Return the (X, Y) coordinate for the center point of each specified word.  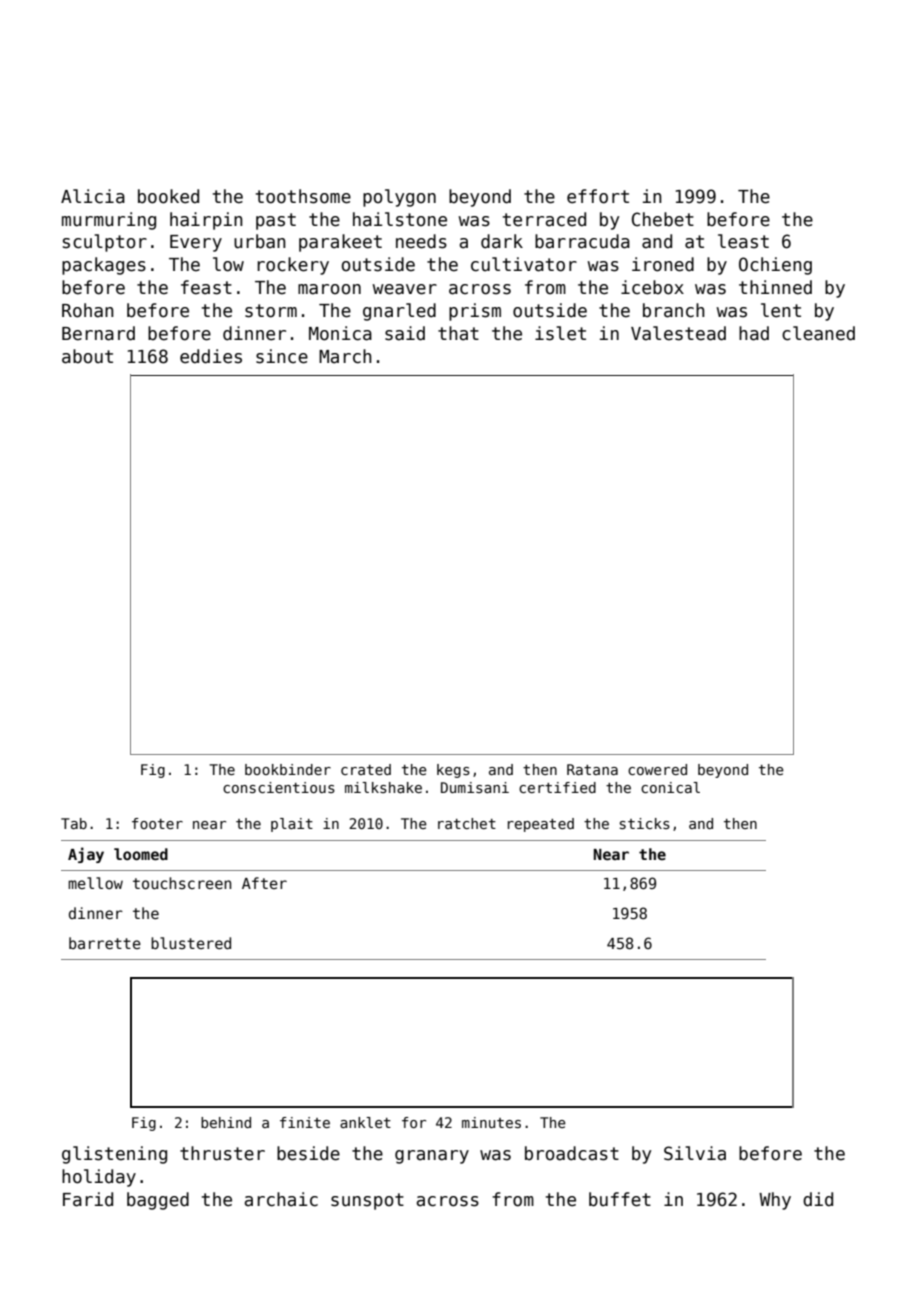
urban (260, 241)
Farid (88, 1199)
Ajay (86, 855)
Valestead (678, 333)
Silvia (695, 1153)
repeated (541, 825)
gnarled (399, 312)
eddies (211, 356)
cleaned (818, 333)
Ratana (592, 769)
